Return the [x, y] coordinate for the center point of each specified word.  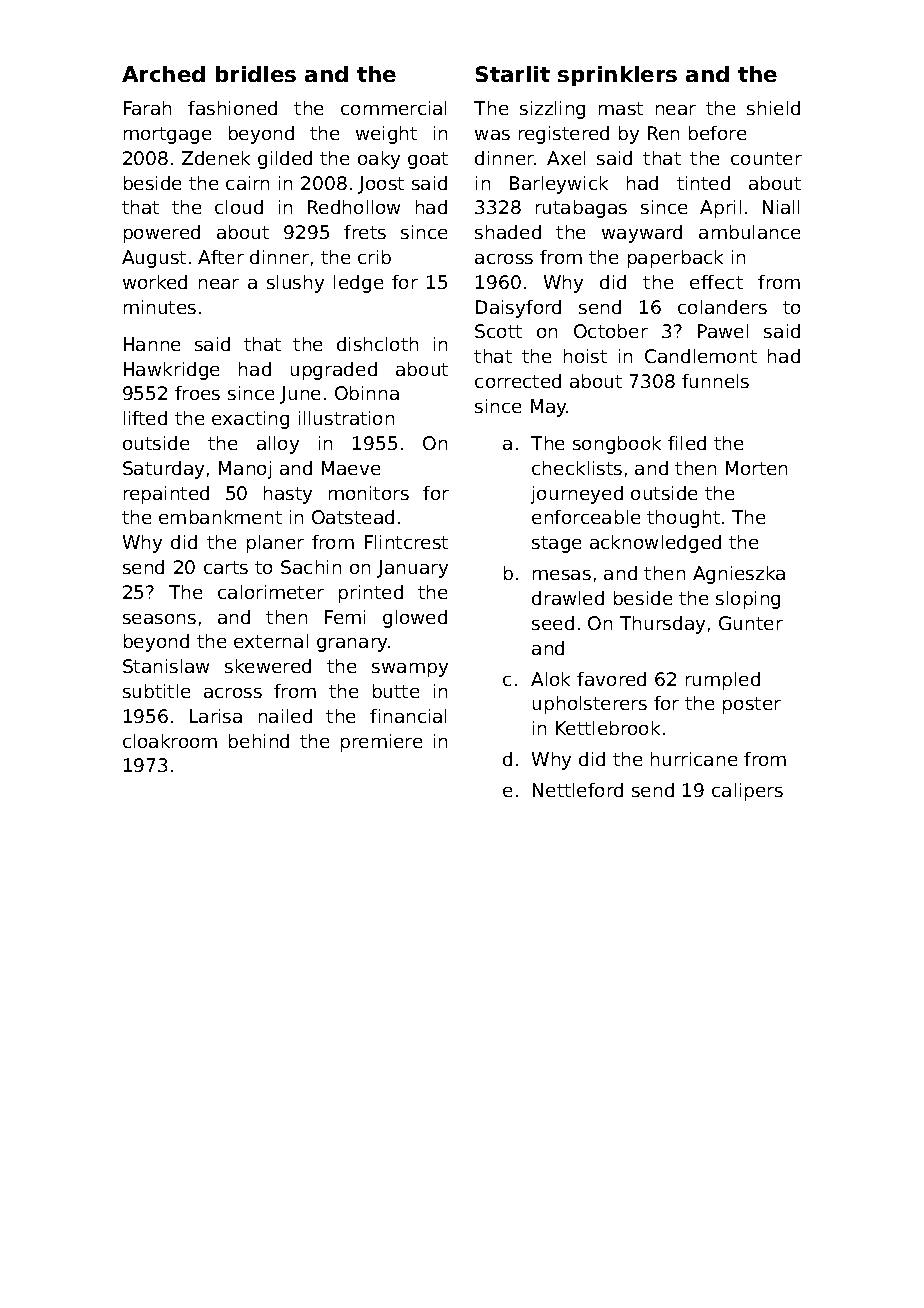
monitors [369, 493]
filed [687, 443]
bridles [256, 74]
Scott [498, 331]
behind [259, 741]
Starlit [513, 74]
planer [275, 544]
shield [773, 108]
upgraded [334, 371]
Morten [756, 468]
